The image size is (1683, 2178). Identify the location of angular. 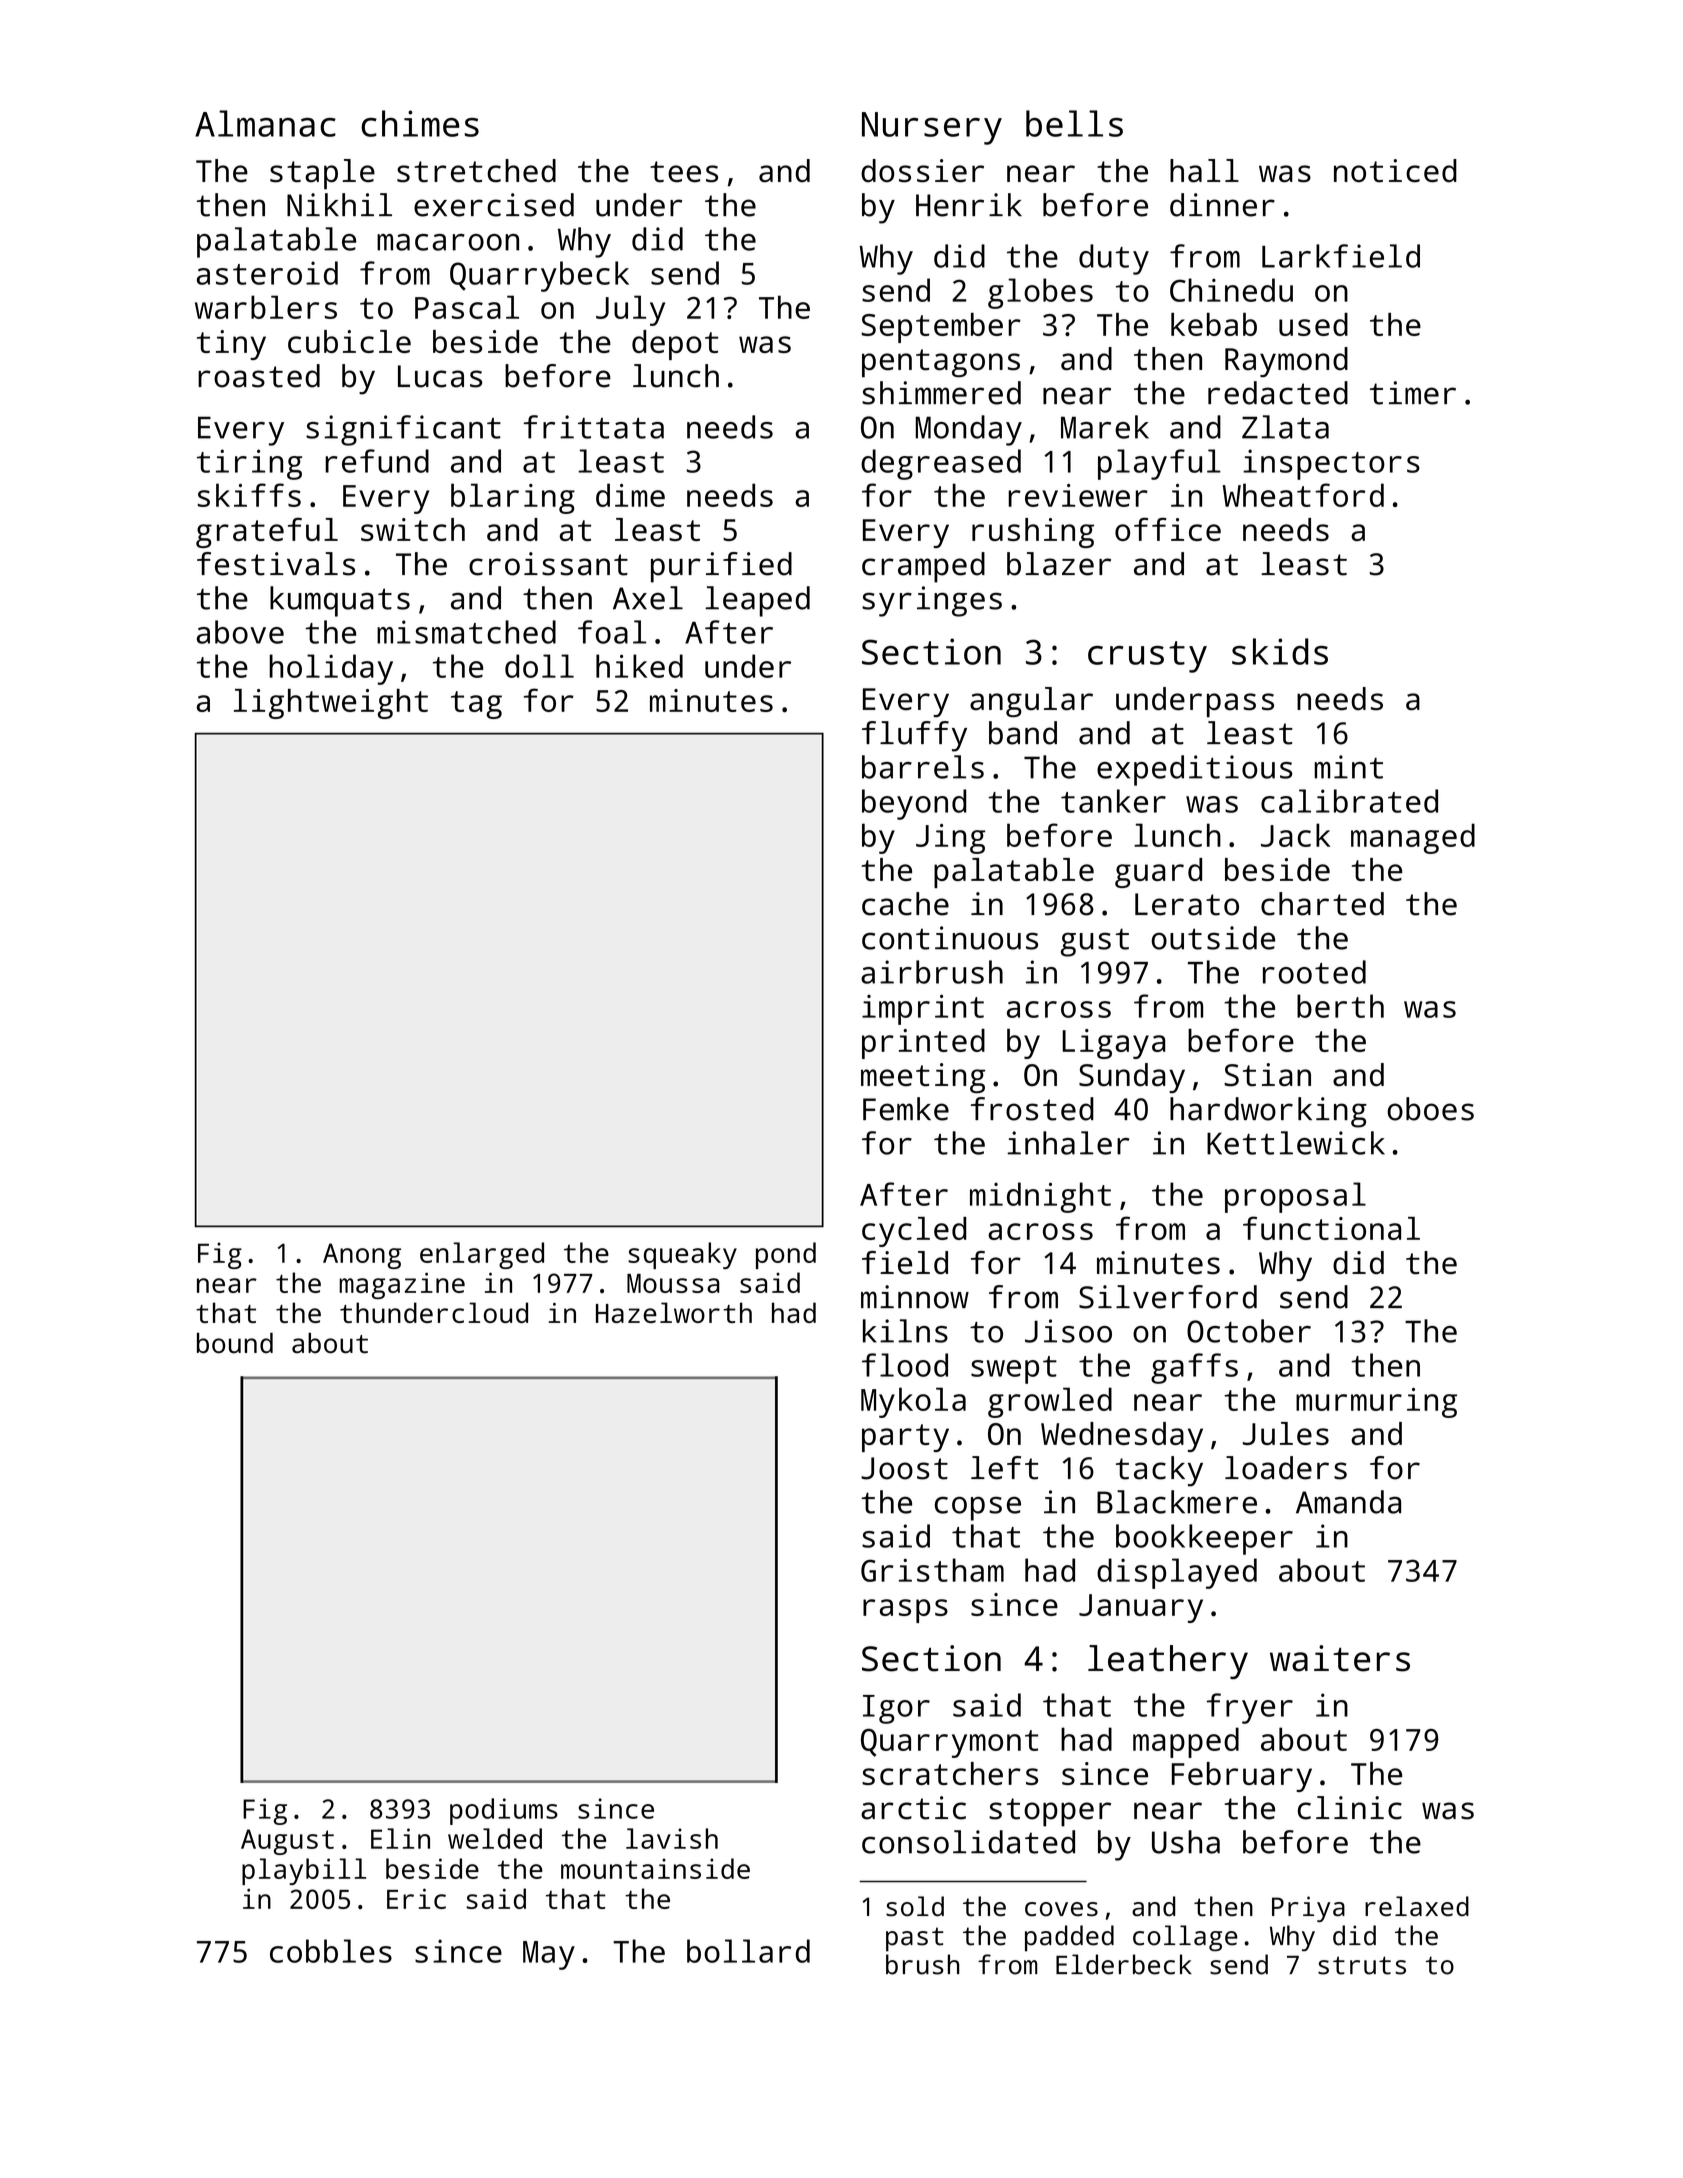
(1031, 702).
